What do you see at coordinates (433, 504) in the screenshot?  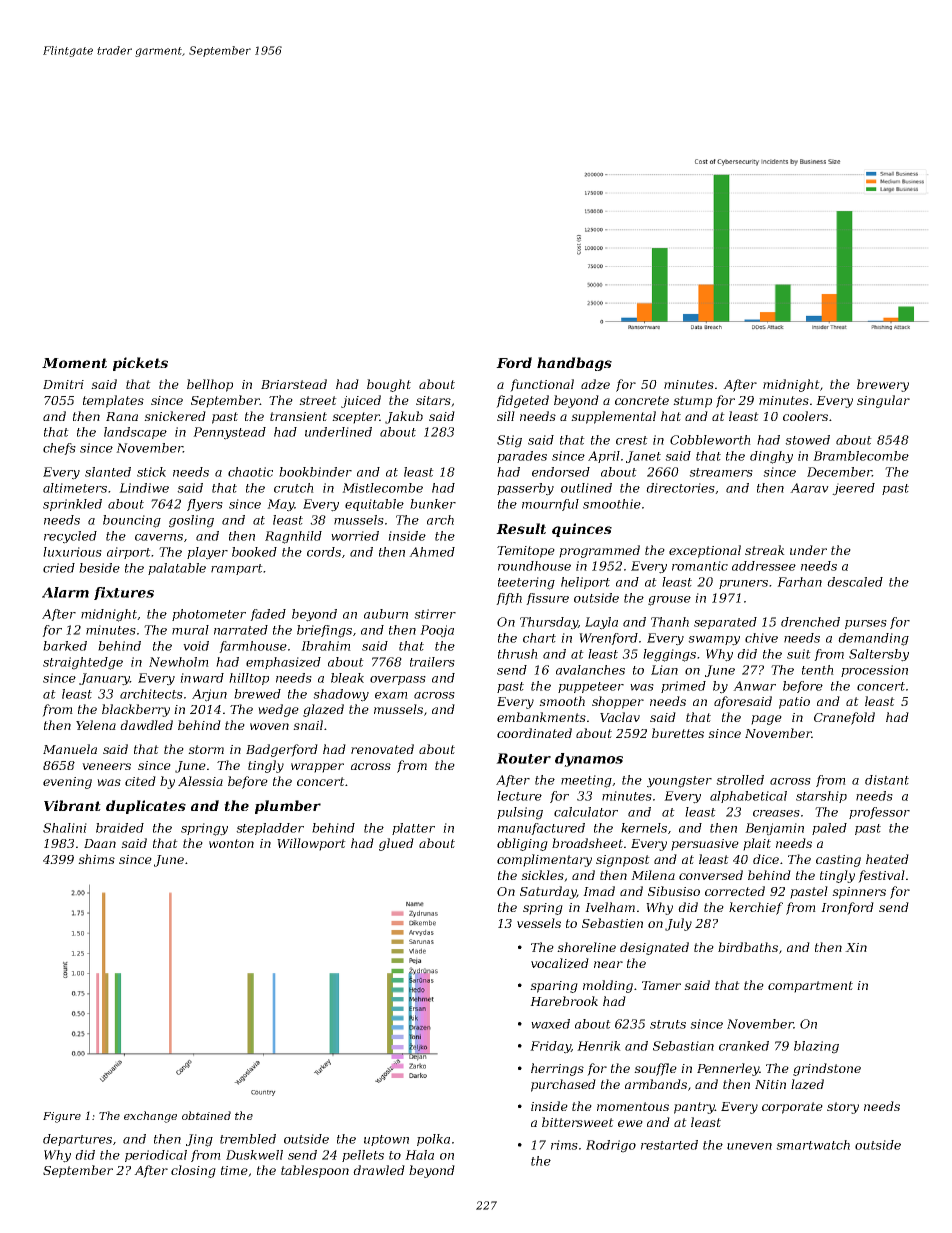 I see `bunker` at bounding box center [433, 504].
